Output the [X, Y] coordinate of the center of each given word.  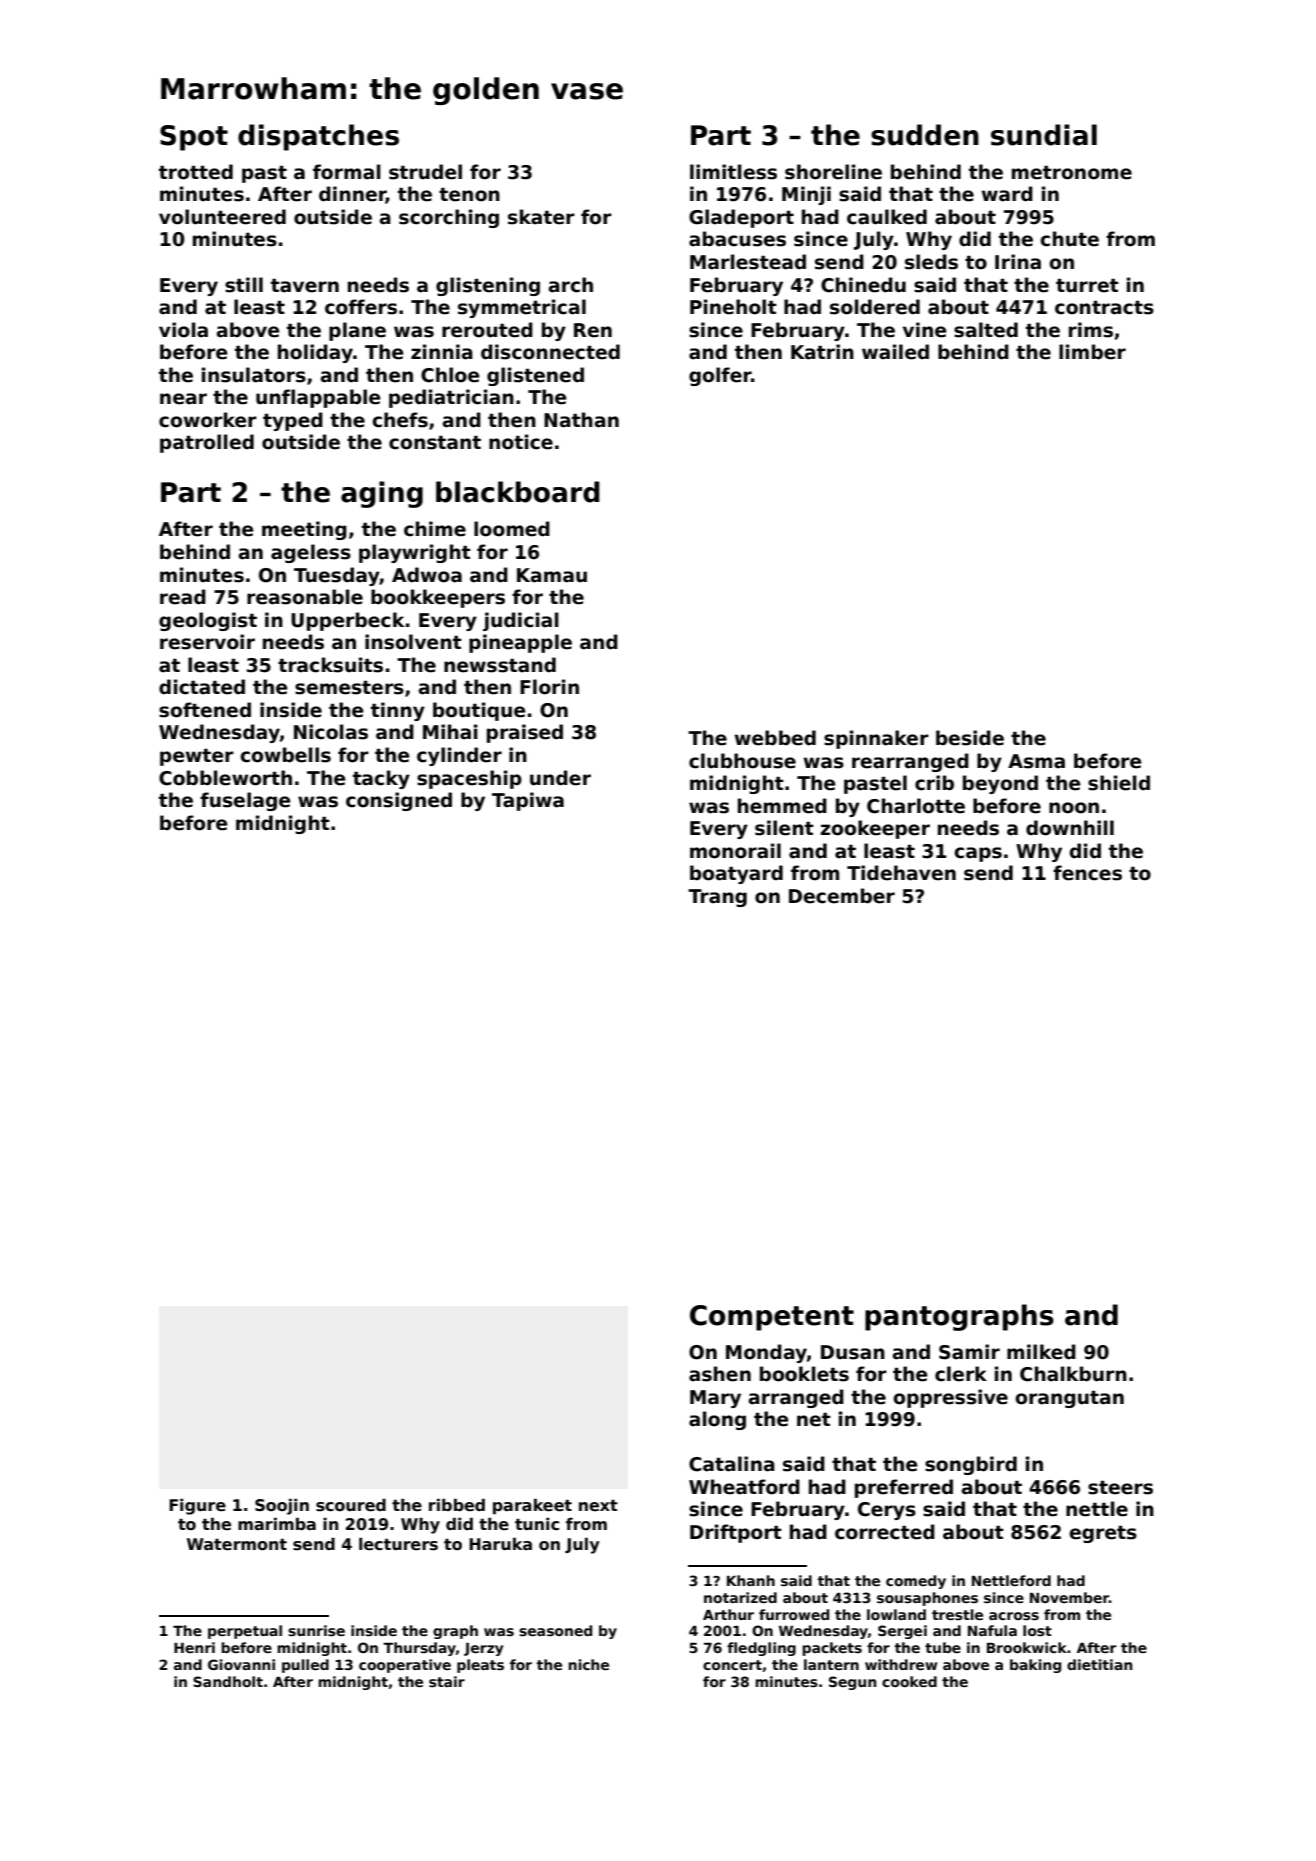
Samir [969, 1352]
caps [978, 854]
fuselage [245, 801]
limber [1092, 352]
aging [382, 494]
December [842, 896]
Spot [194, 138]
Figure [197, 1507]
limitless [733, 172]
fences [1087, 873]
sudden [925, 135]
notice [521, 442]
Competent [772, 1318]
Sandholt [228, 1681]
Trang [717, 898]
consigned [399, 801]
